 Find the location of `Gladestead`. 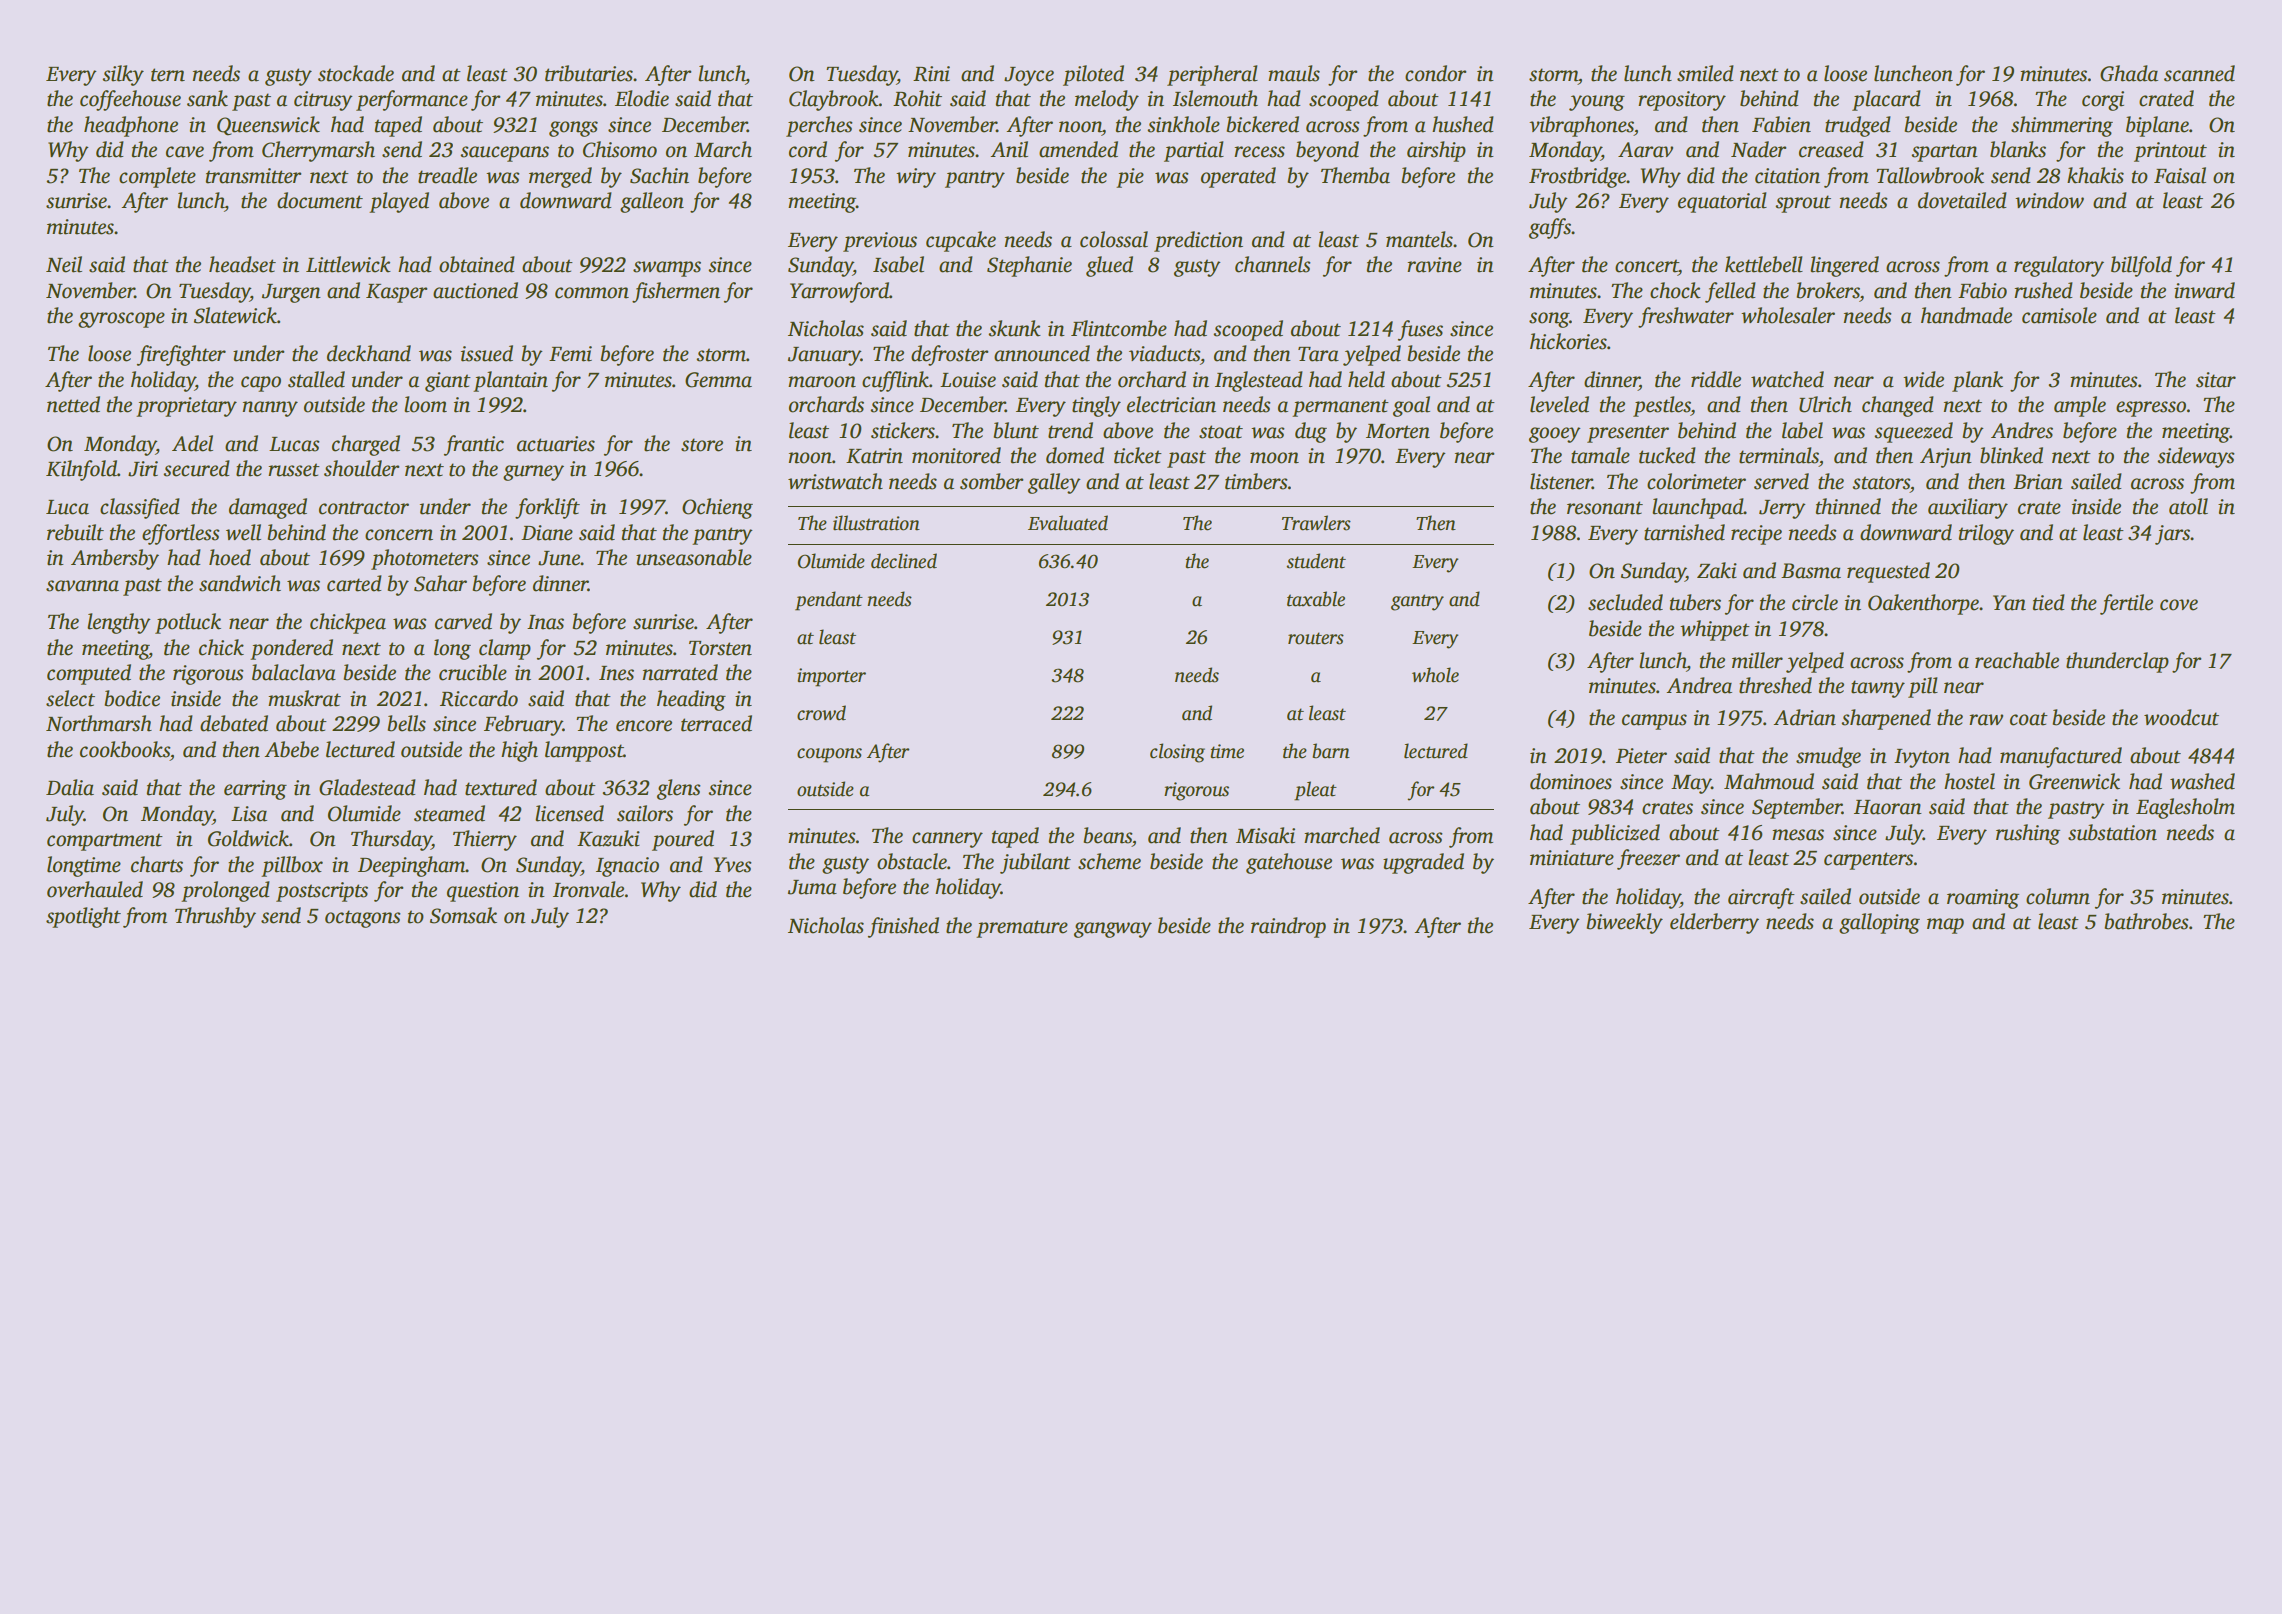

Gladestead is located at coordinates (367, 787).
